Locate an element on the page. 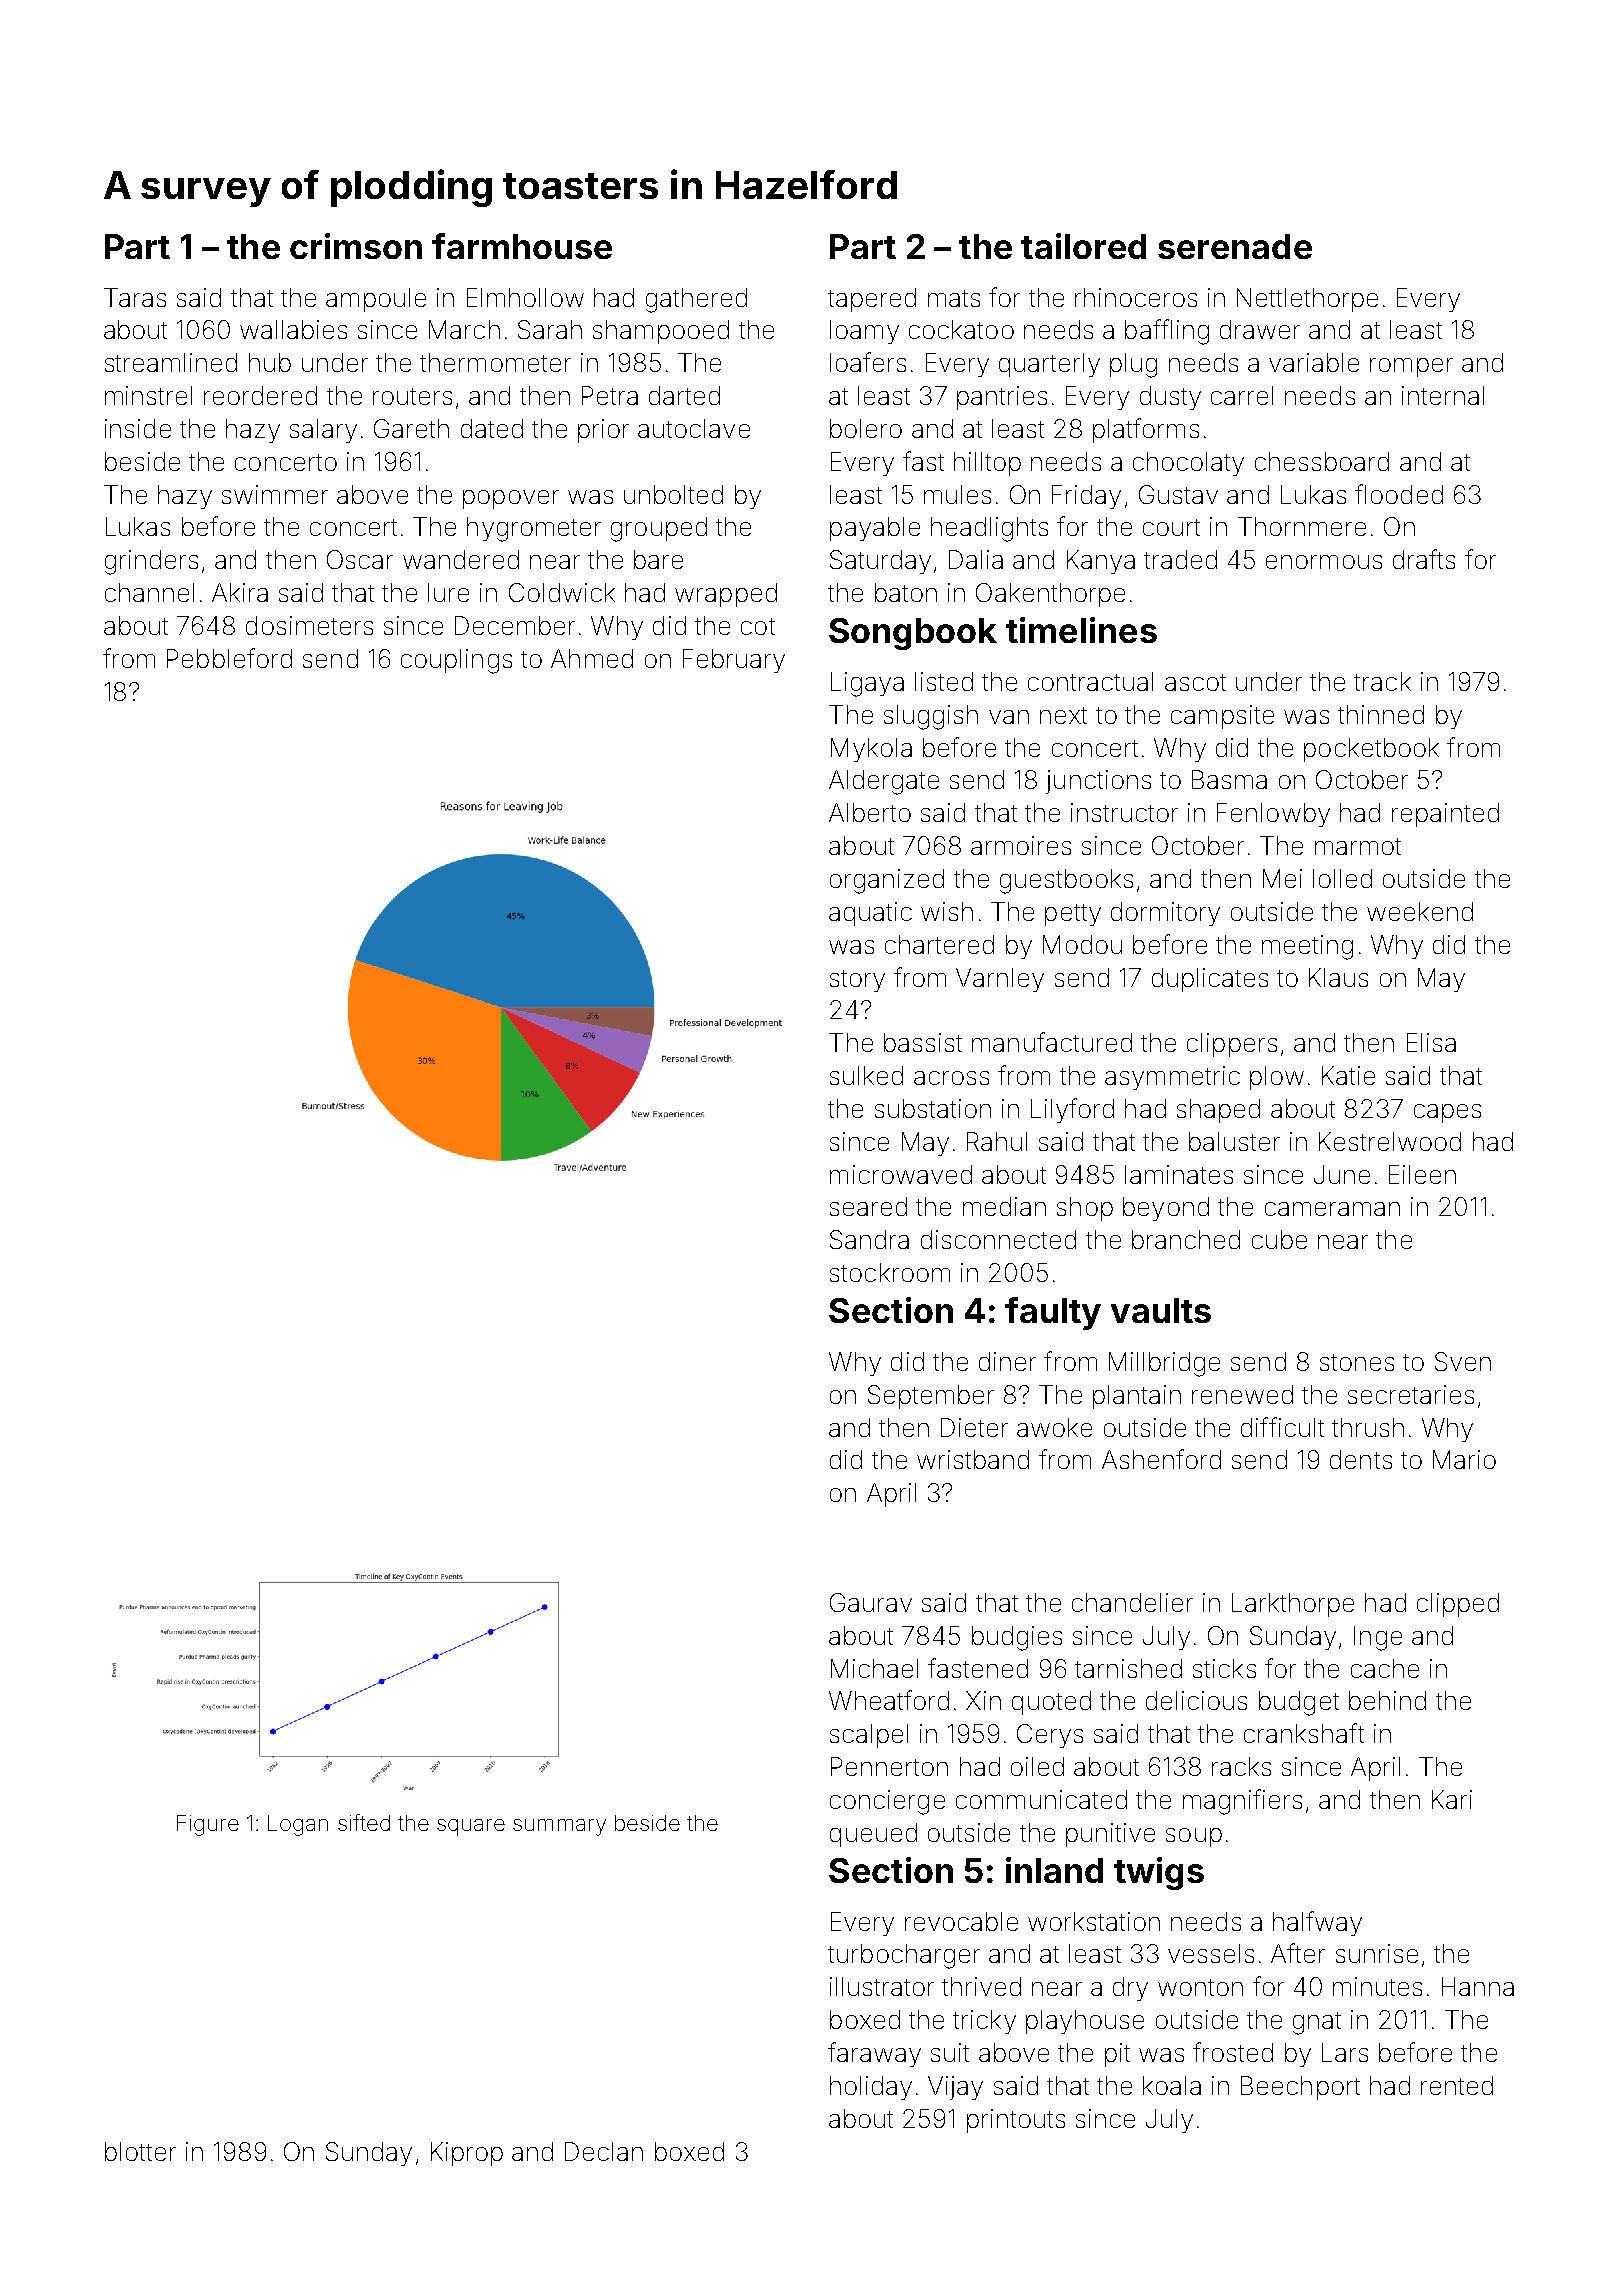 The image size is (1620, 2292). square is located at coordinates (471, 1827).
